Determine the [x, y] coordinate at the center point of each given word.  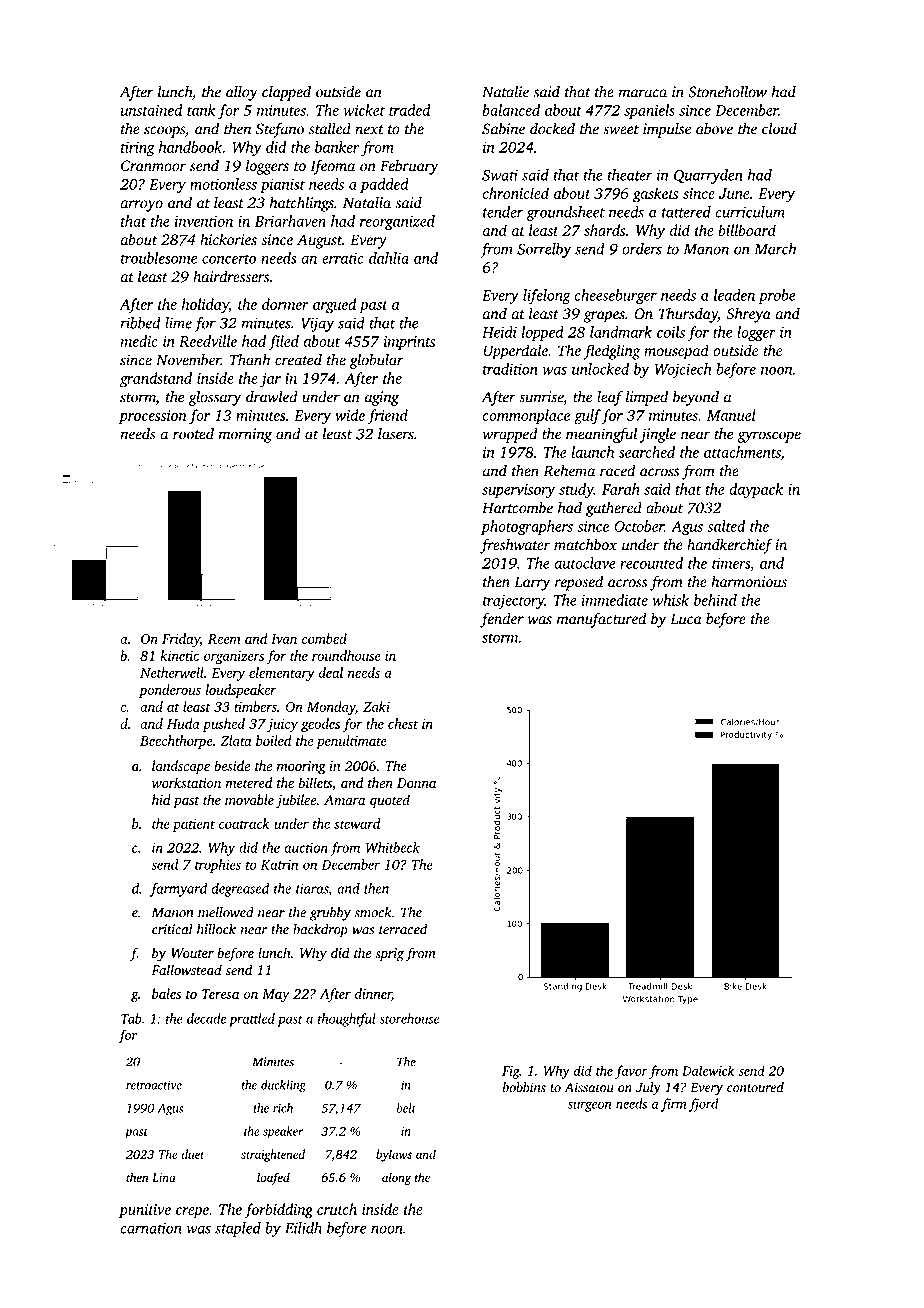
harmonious [749, 581]
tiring [138, 149]
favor [631, 1072]
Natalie [505, 92]
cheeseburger [616, 296]
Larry [532, 583]
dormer [285, 304]
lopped [543, 333]
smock [373, 912]
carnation [151, 1228]
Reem [224, 639]
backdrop [320, 930]
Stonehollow [727, 92]
